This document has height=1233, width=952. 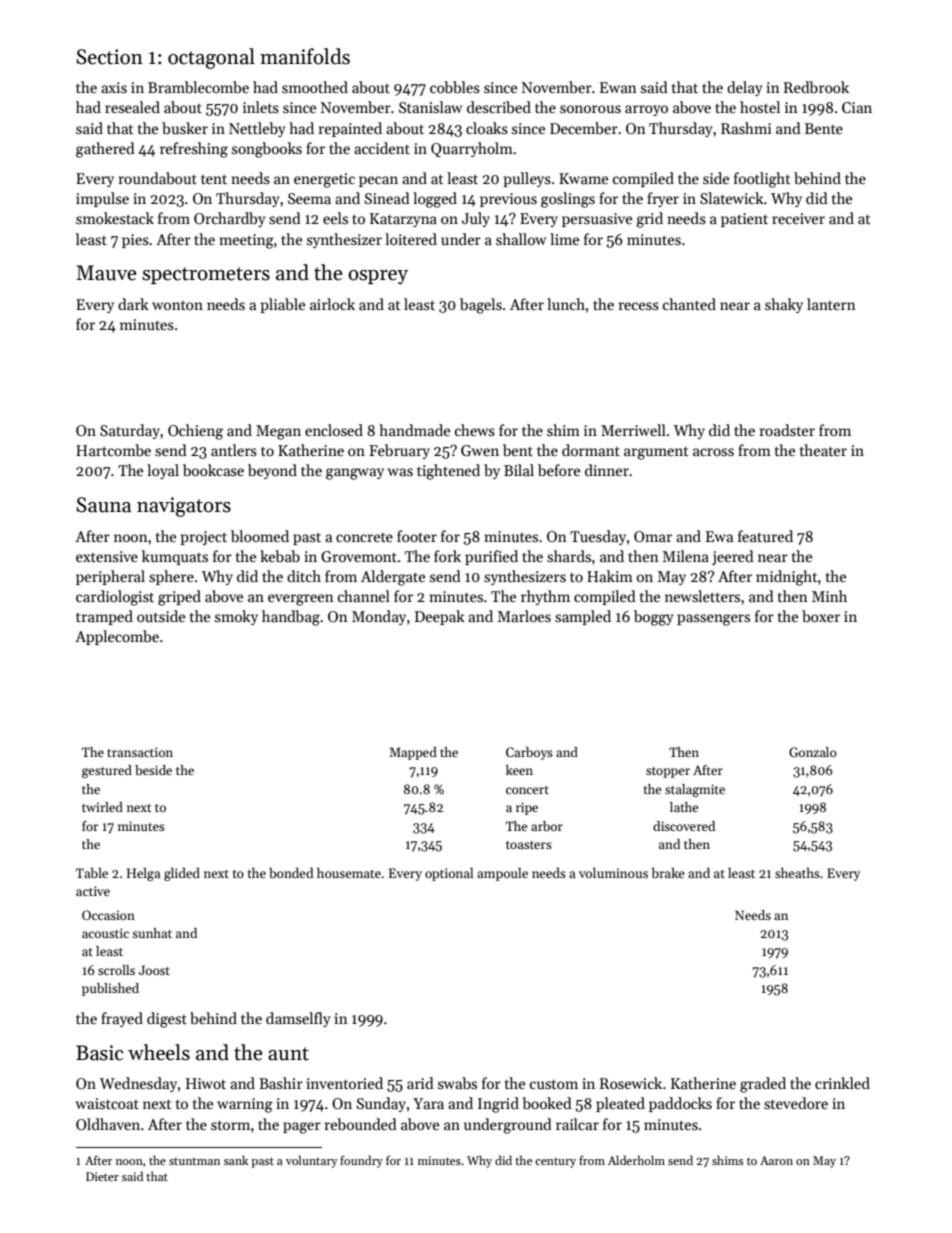 I want to click on octagonal, so click(x=211, y=58).
